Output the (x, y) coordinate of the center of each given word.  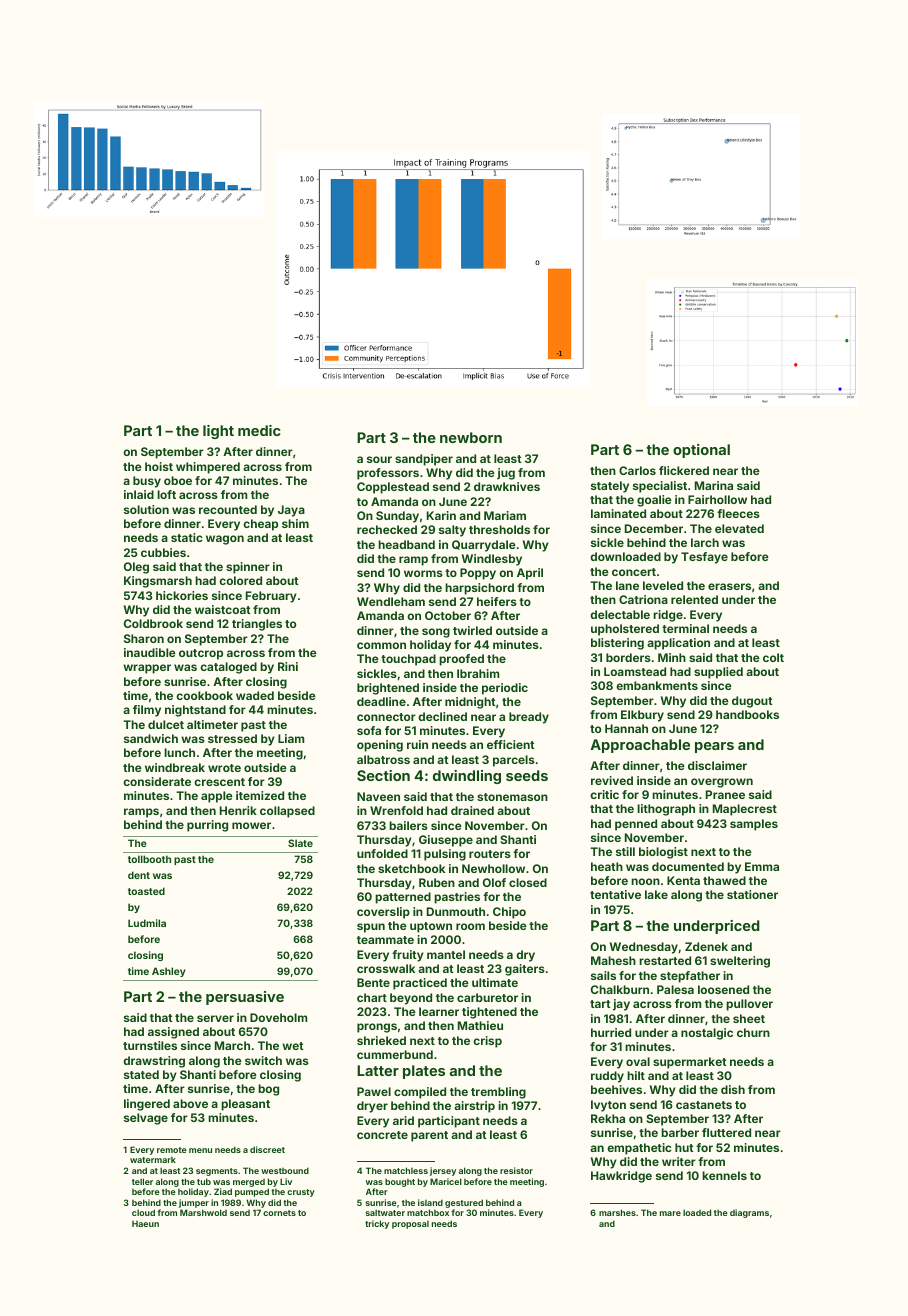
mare (670, 1213)
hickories (182, 595)
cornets (279, 1213)
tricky (377, 1224)
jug (506, 474)
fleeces (738, 513)
